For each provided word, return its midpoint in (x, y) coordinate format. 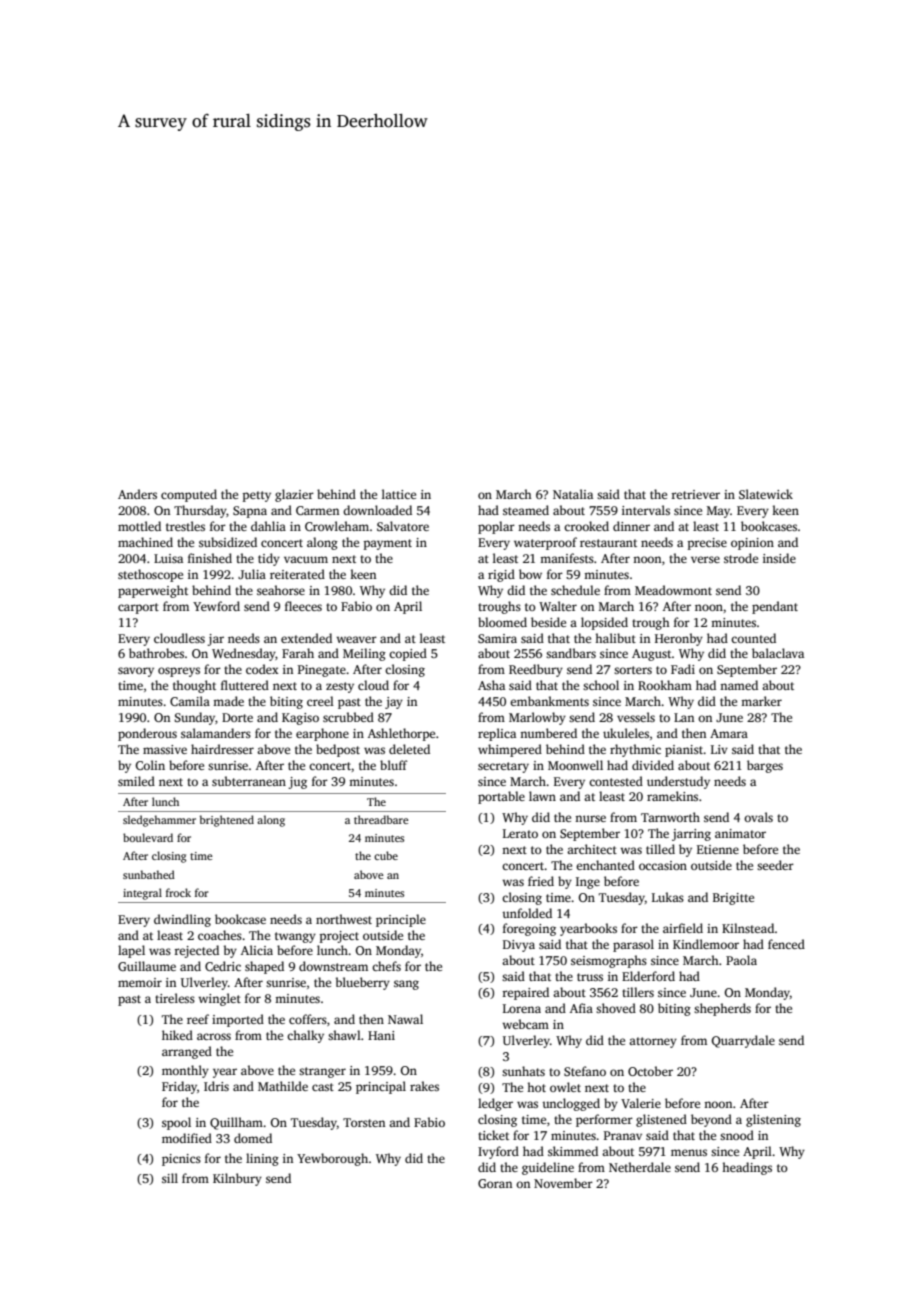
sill (170, 1178)
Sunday (194, 718)
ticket (493, 1135)
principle (401, 920)
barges (765, 766)
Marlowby (537, 718)
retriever (695, 494)
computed (189, 495)
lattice (399, 494)
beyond (711, 1120)
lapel (131, 951)
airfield (683, 928)
